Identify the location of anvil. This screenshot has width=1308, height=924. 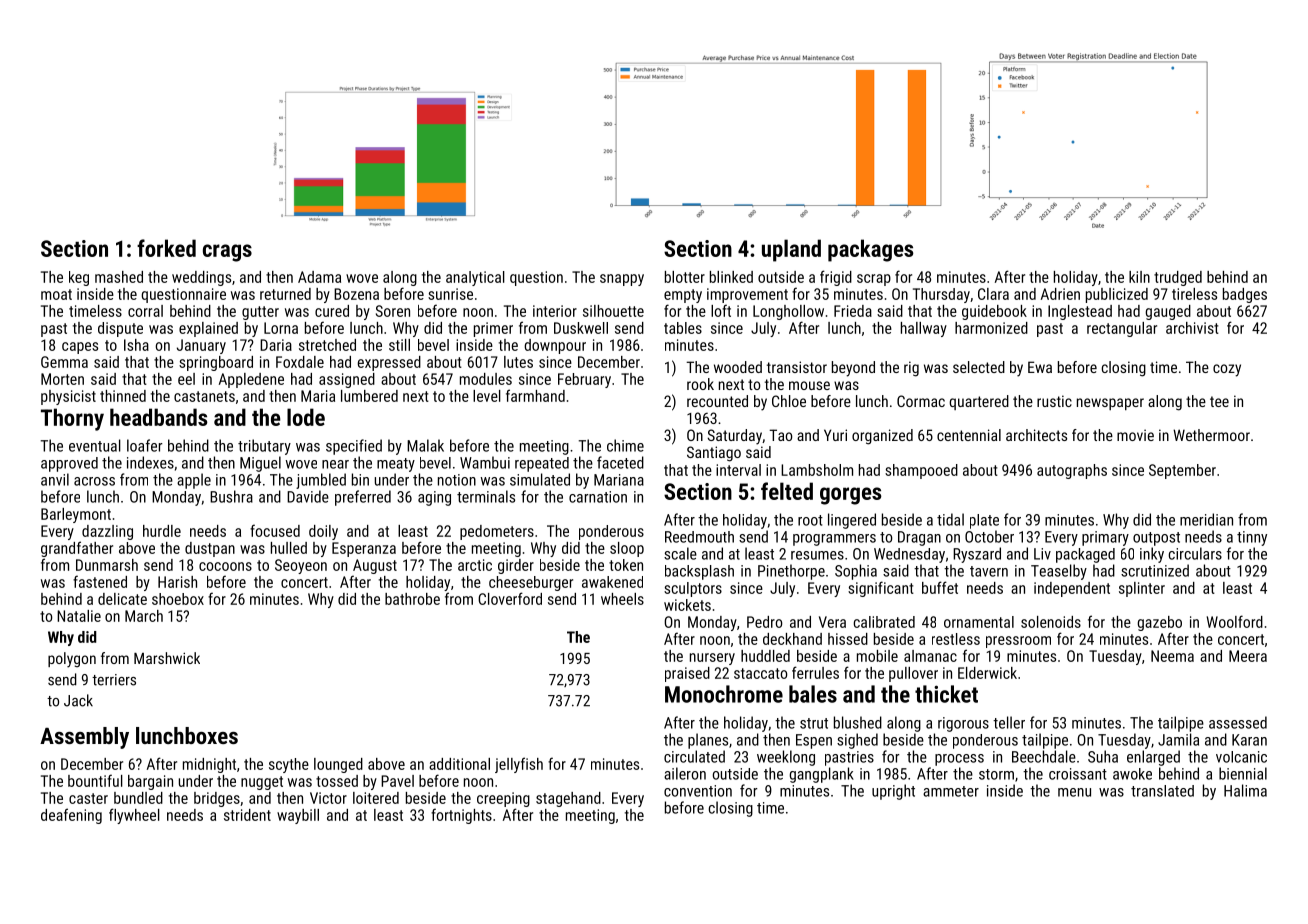
(55, 479).
